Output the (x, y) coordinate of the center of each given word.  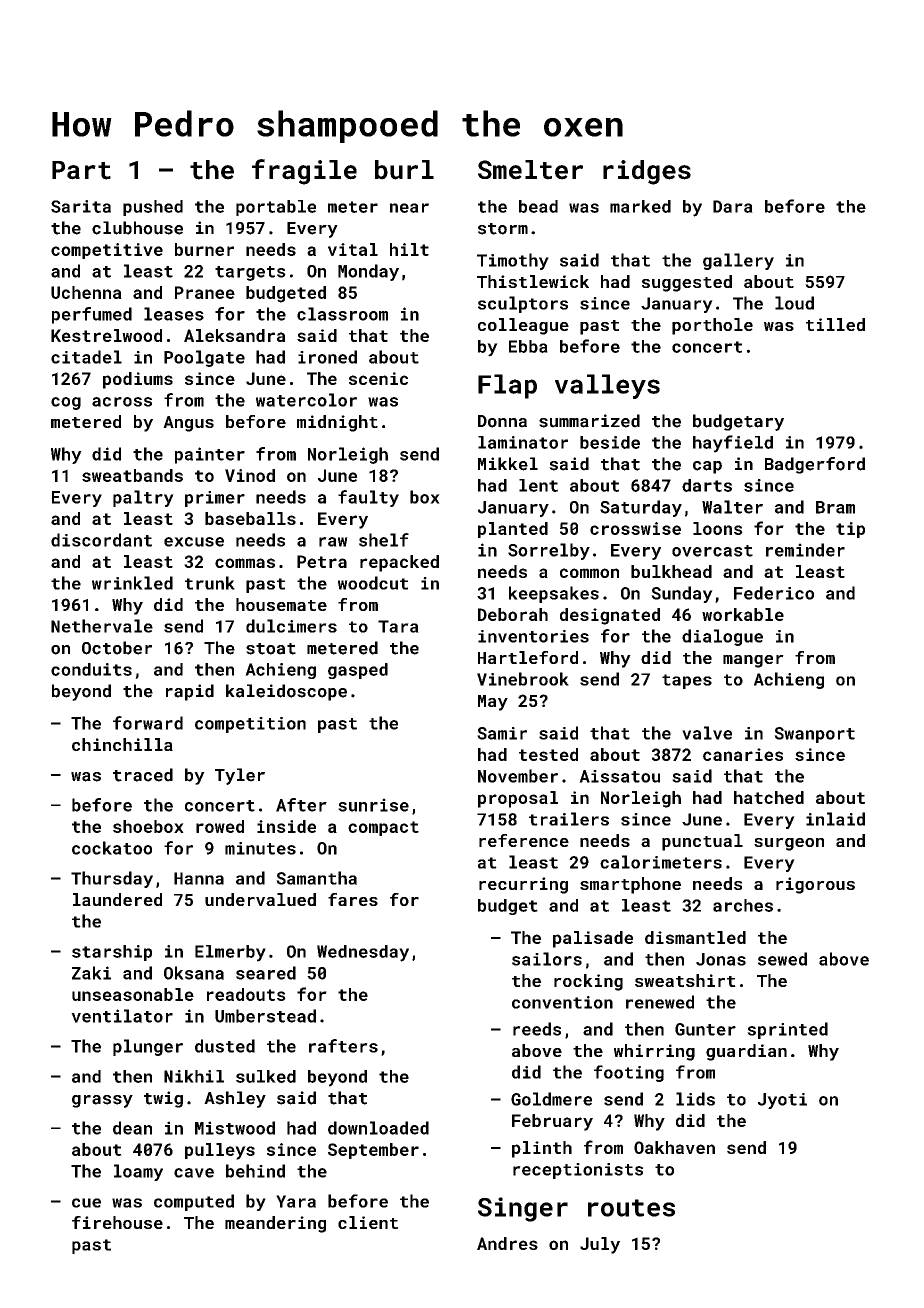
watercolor (306, 400)
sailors (547, 959)
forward (148, 723)
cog (66, 403)
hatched (769, 797)
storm (503, 229)
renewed (660, 1002)
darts (707, 485)
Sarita (81, 206)
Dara (733, 206)
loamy (138, 1172)
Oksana (194, 973)
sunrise (373, 805)
